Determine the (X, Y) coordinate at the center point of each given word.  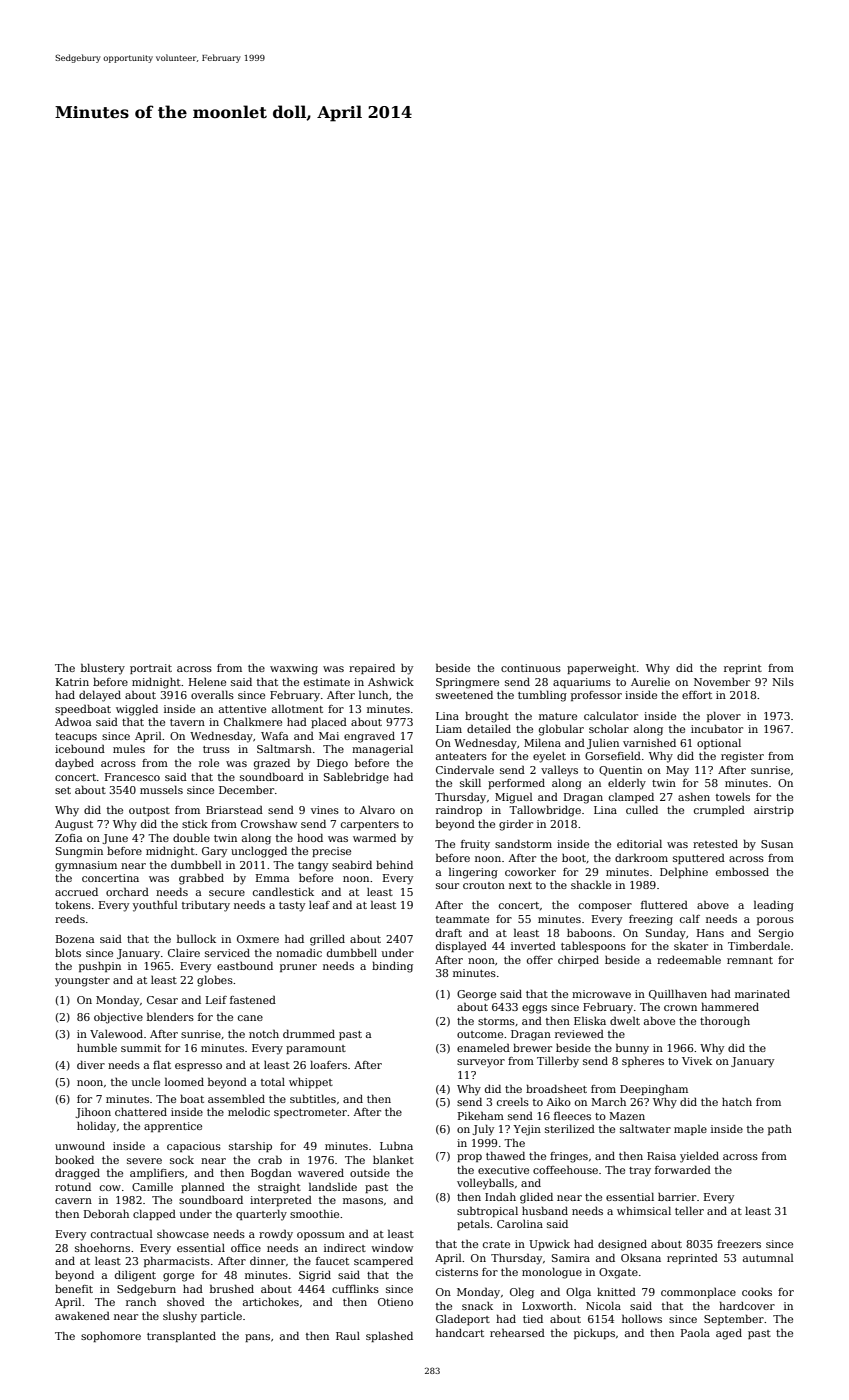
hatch (737, 1101)
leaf (319, 905)
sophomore (111, 1337)
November (722, 682)
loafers (328, 1064)
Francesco (132, 777)
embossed (742, 872)
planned (203, 1187)
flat (162, 1064)
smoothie (314, 1213)
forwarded (683, 1169)
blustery (103, 669)
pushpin (100, 967)
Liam (449, 729)
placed (329, 722)
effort (697, 695)
